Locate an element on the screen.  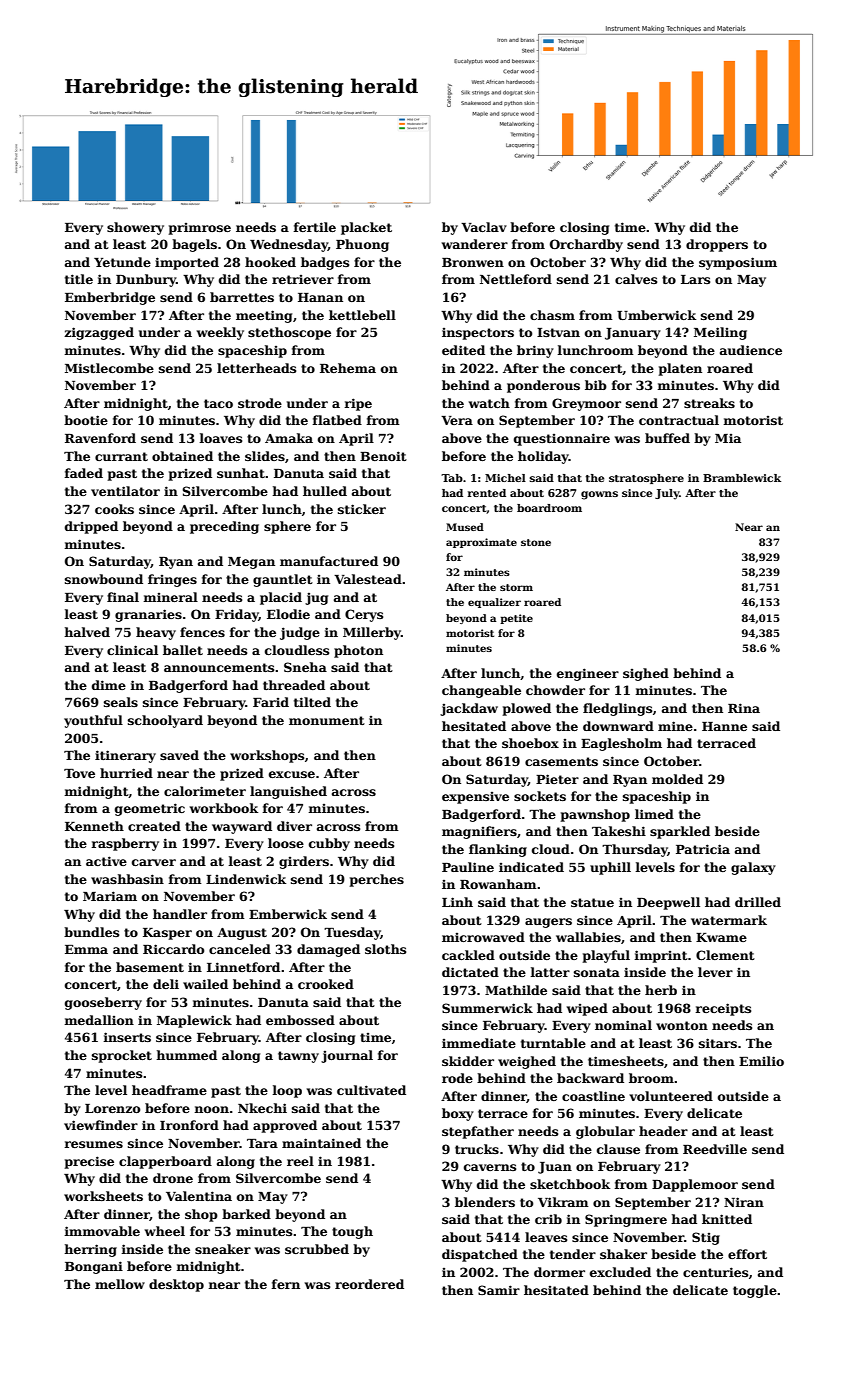
placket is located at coordinates (366, 228).
